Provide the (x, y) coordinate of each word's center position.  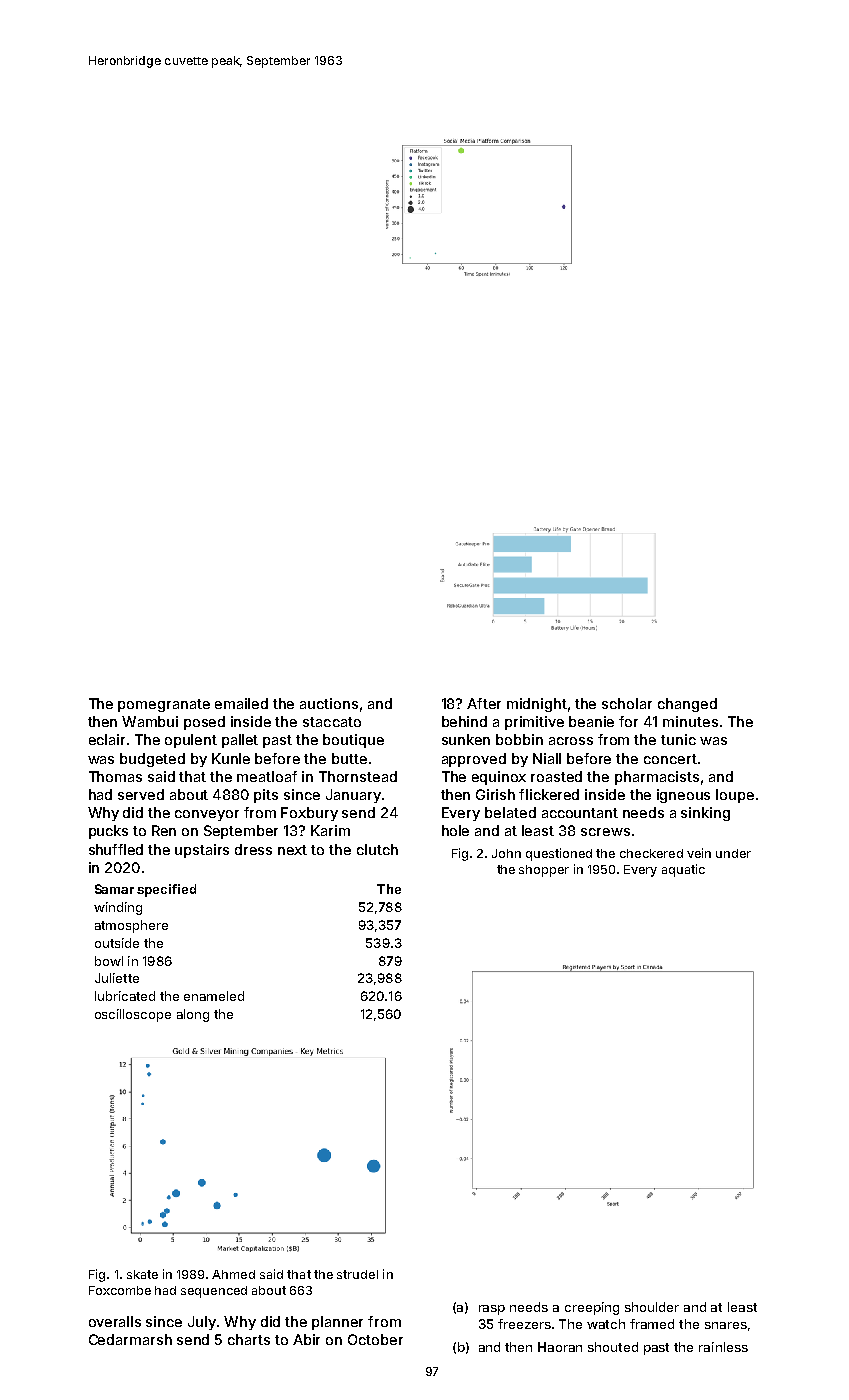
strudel (357, 1274)
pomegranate (164, 705)
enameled (214, 996)
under (733, 853)
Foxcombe (120, 1290)
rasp (492, 1310)
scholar (627, 703)
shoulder (652, 1307)
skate (142, 1274)
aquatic (683, 870)
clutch (377, 849)
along (193, 1015)
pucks (108, 832)
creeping (592, 1308)
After (484, 703)
